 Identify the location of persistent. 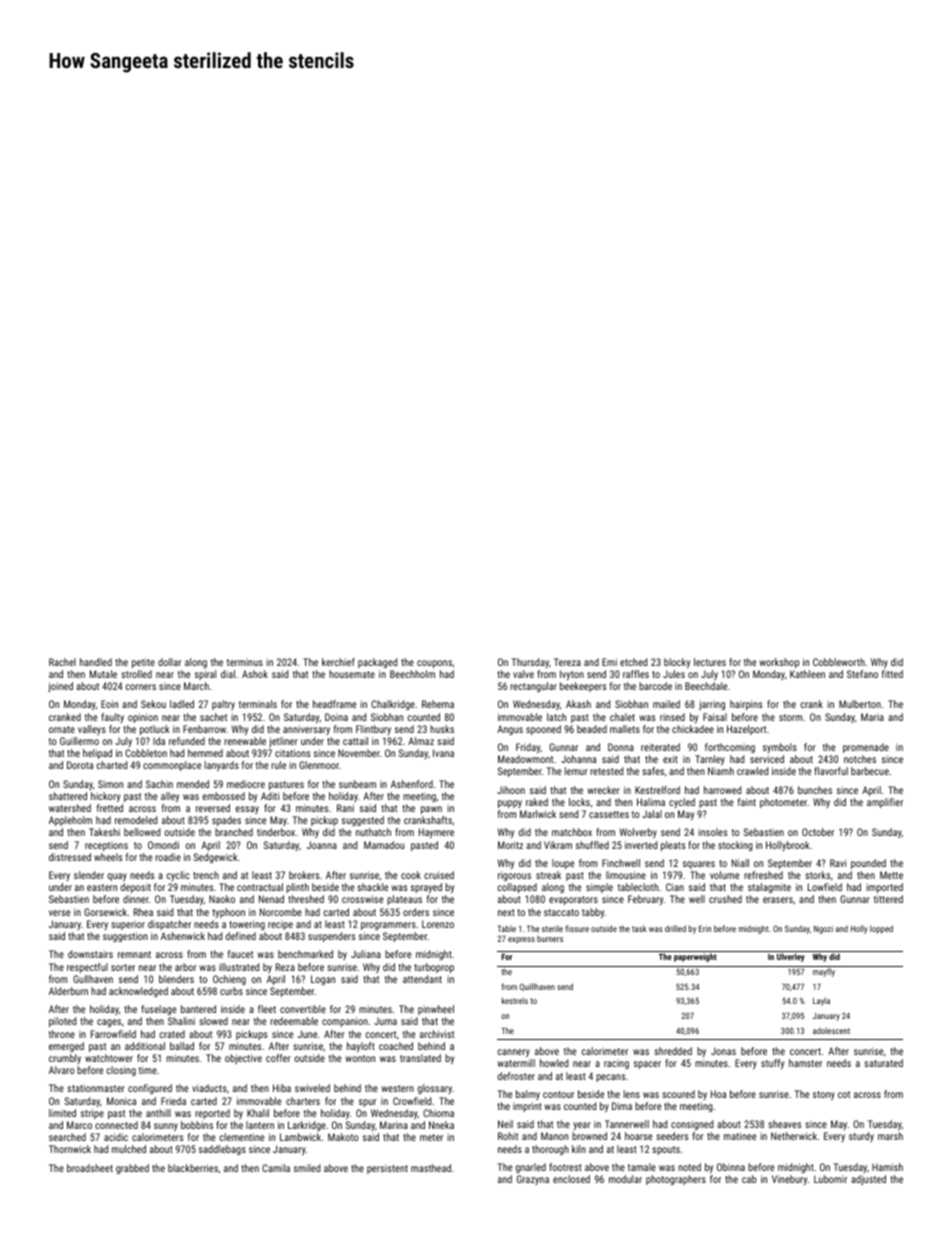
(387, 1169).
